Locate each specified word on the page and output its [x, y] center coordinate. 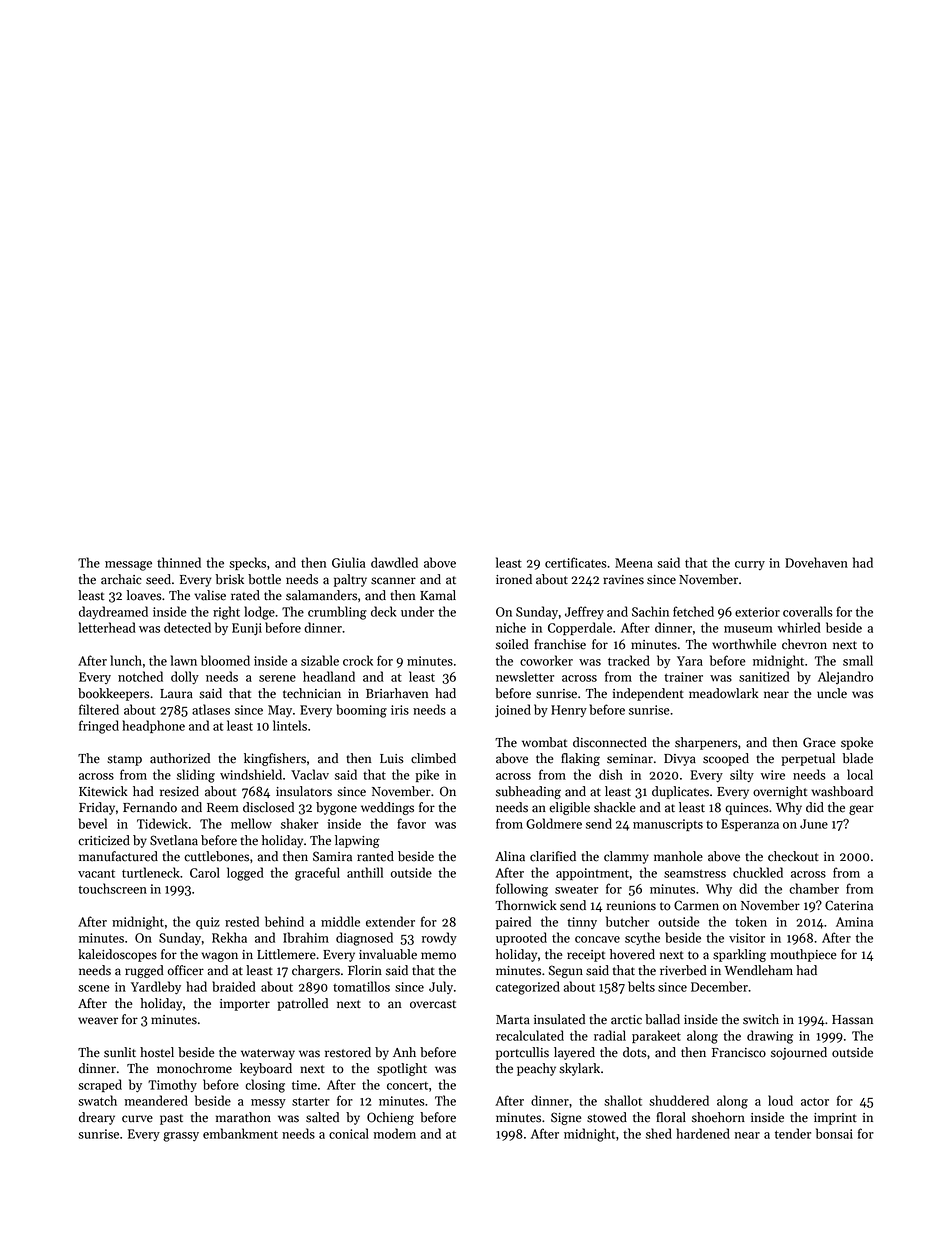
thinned [179, 562]
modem [394, 1133]
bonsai [834, 1133]
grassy [181, 1137]
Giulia [348, 562]
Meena [634, 563]
